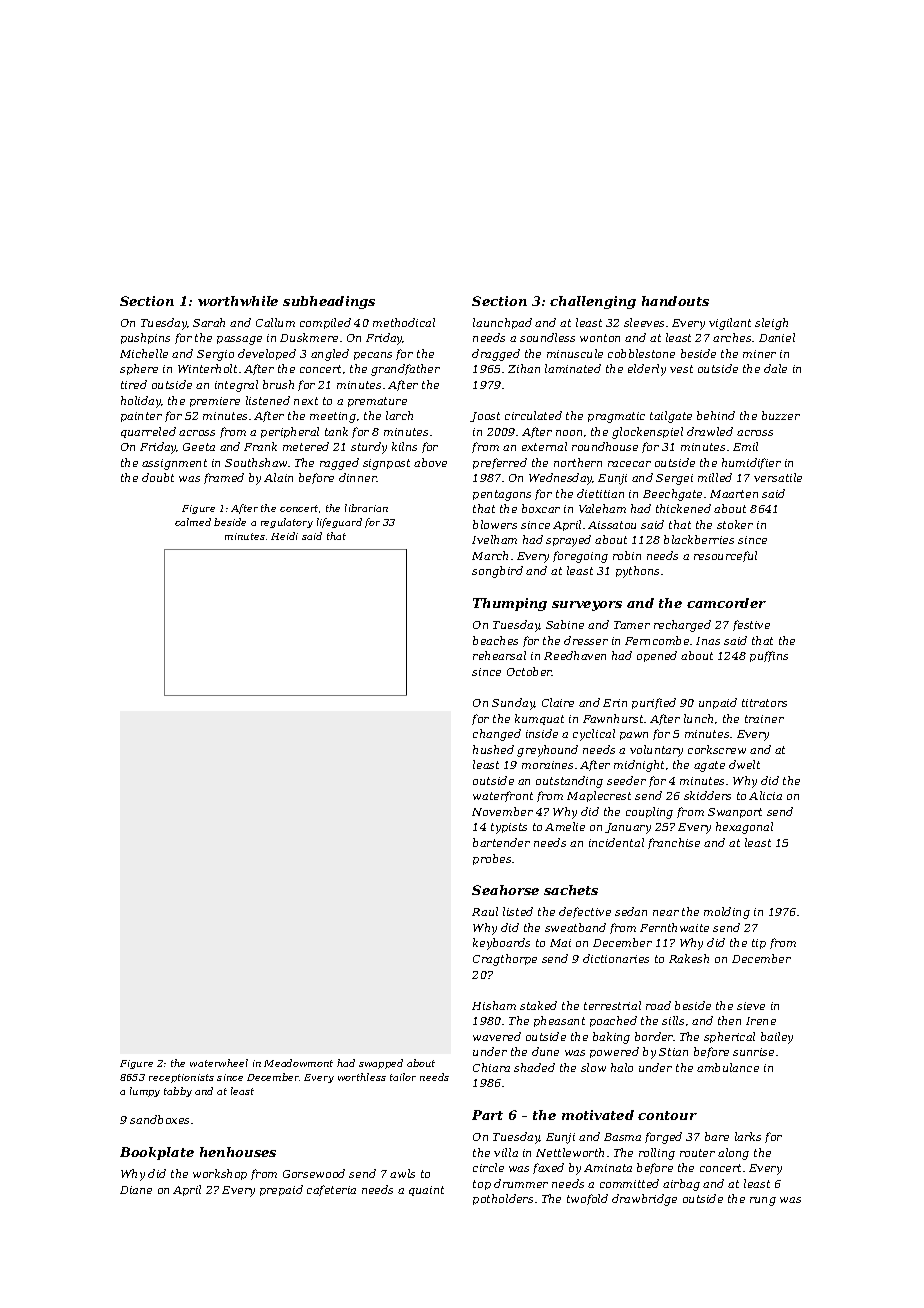 The height and width of the image is (1308, 924). I want to click on robin, so click(627, 555).
